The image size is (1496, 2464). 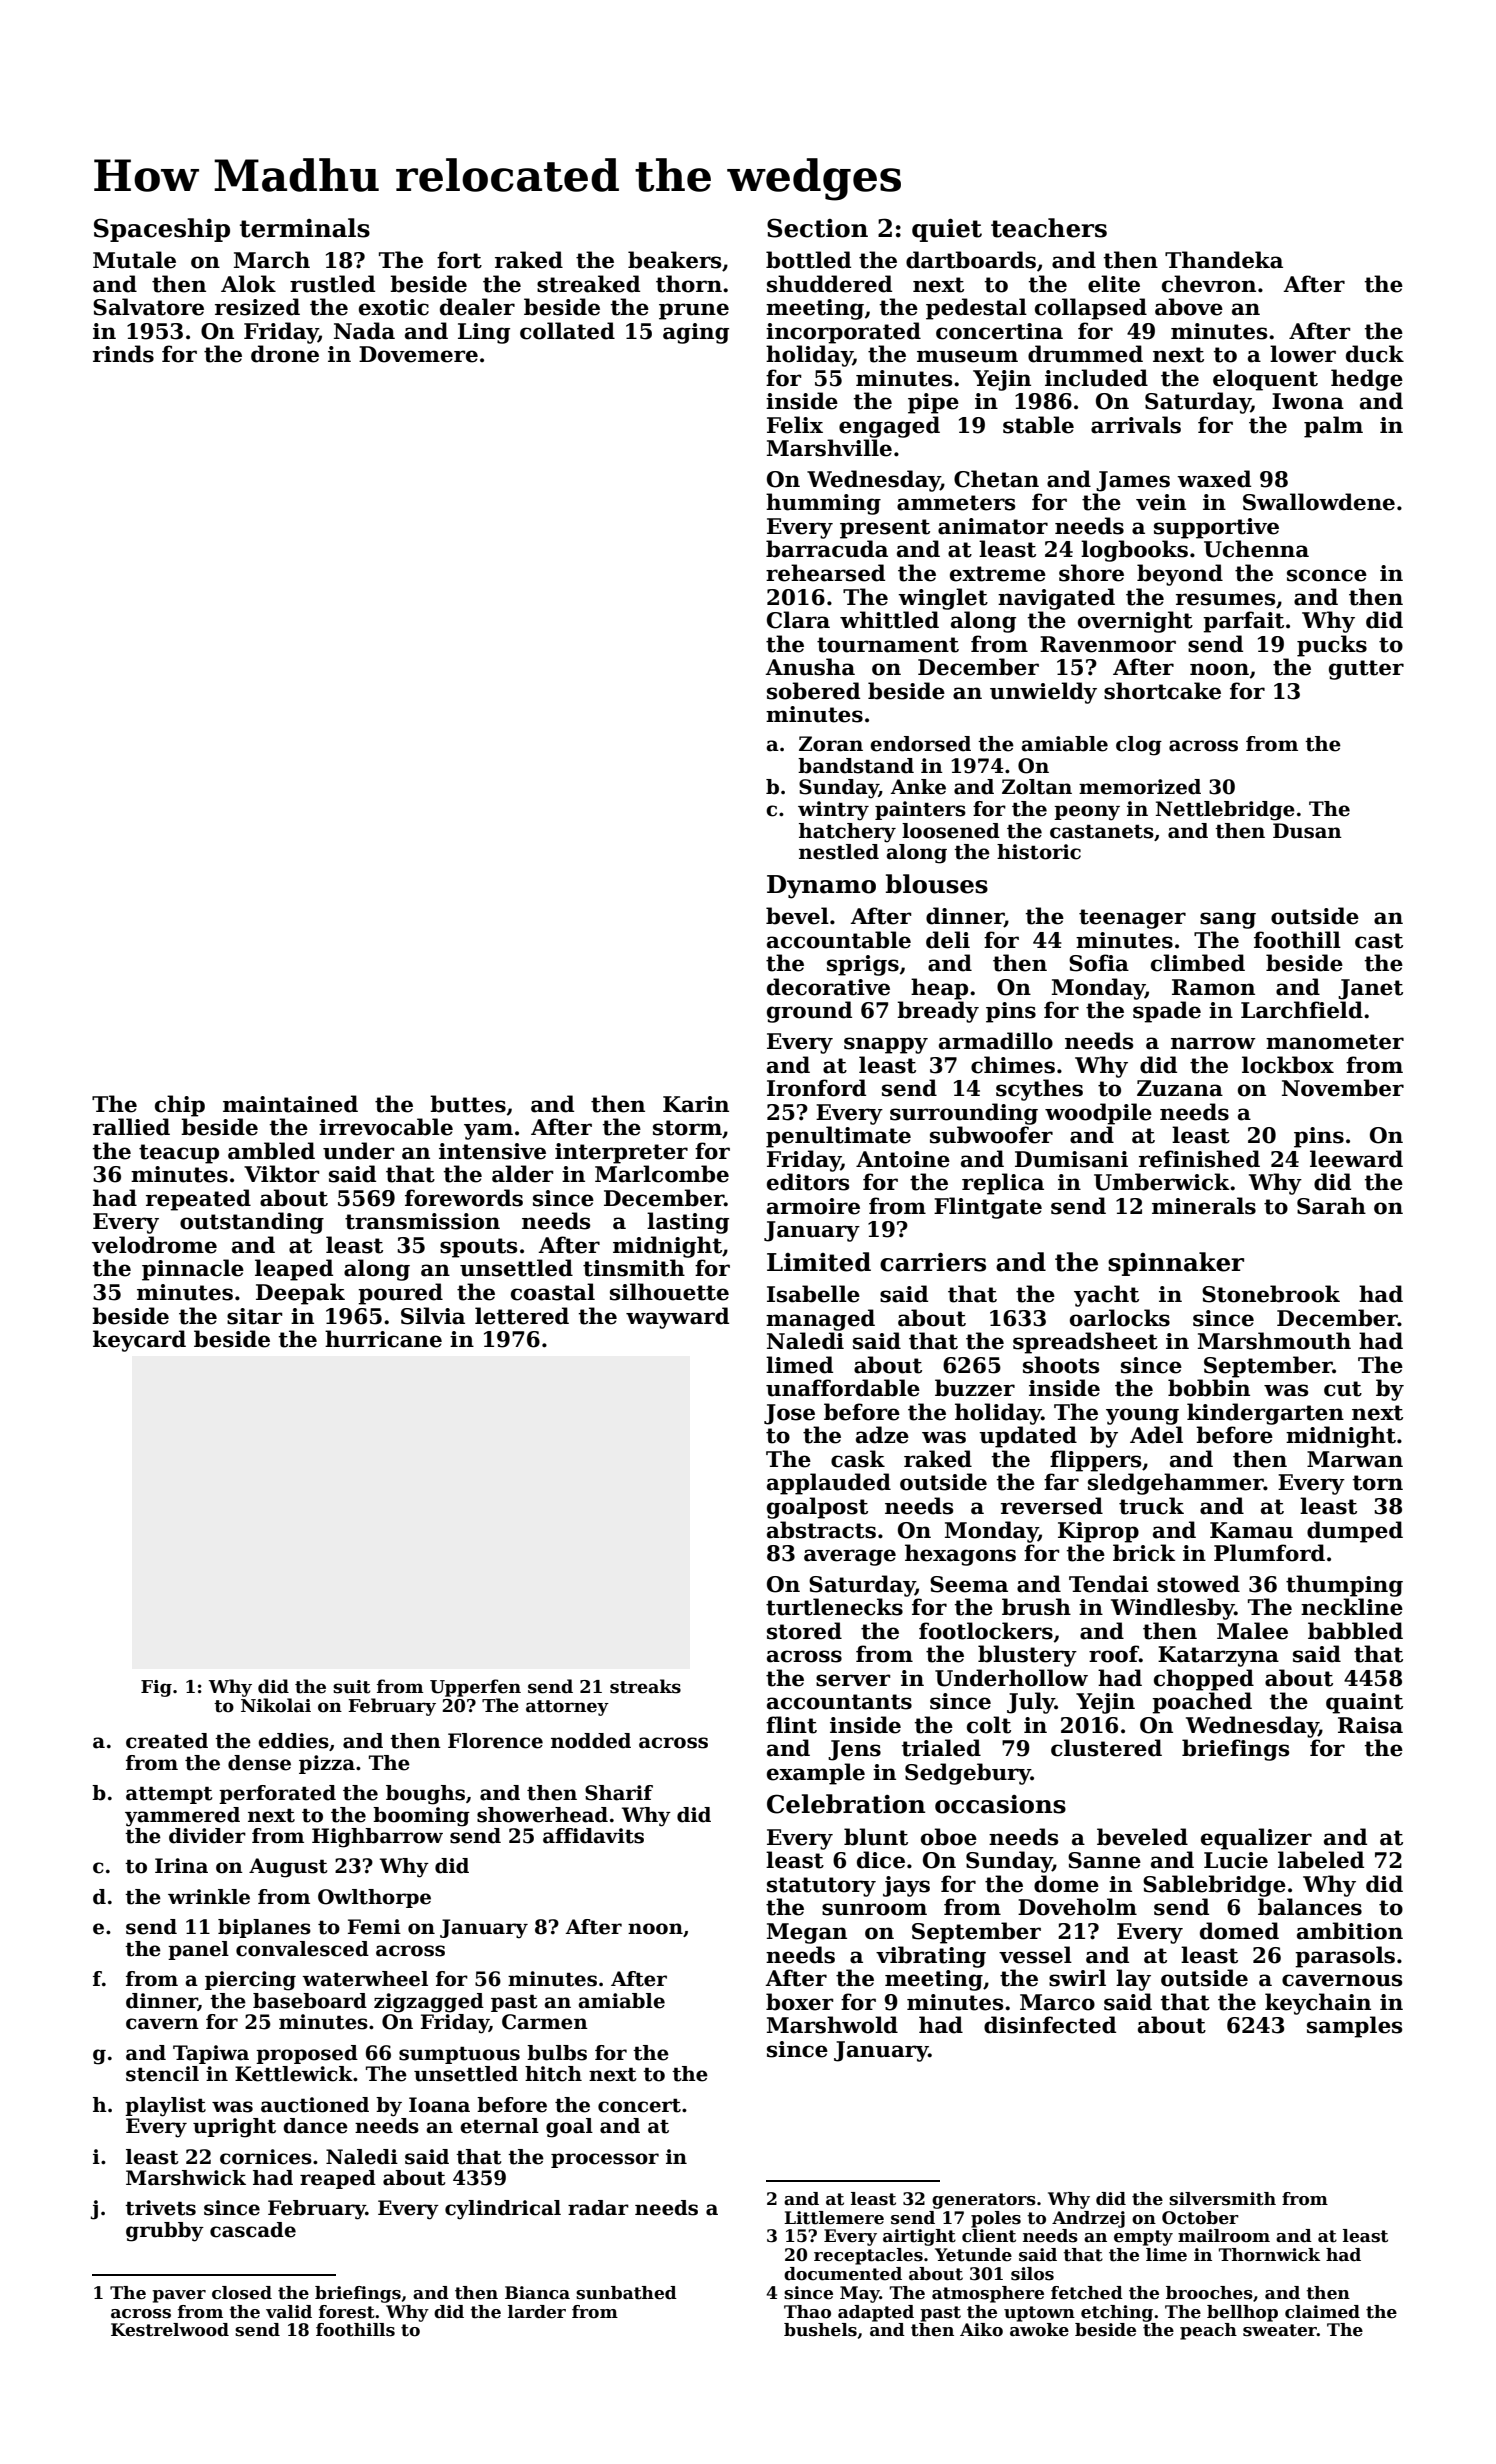 What do you see at coordinates (131, 1127) in the screenshot?
I see `rallied` at bounding box center [131, 1127].
